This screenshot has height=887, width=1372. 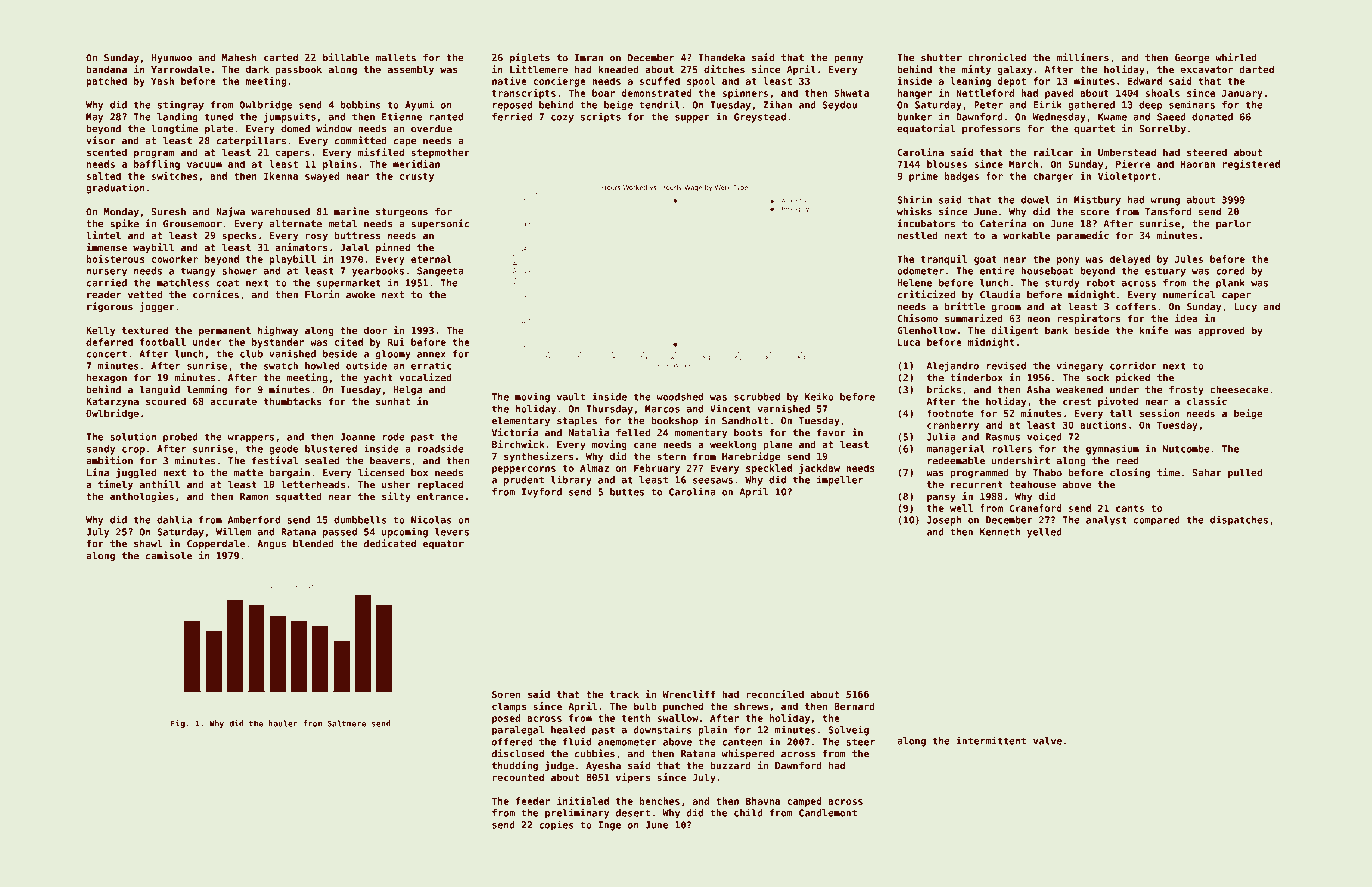 What do you see at coordinates (556, 825) in the screenshot?
I see `copies` at bounding box center [556, 825].
